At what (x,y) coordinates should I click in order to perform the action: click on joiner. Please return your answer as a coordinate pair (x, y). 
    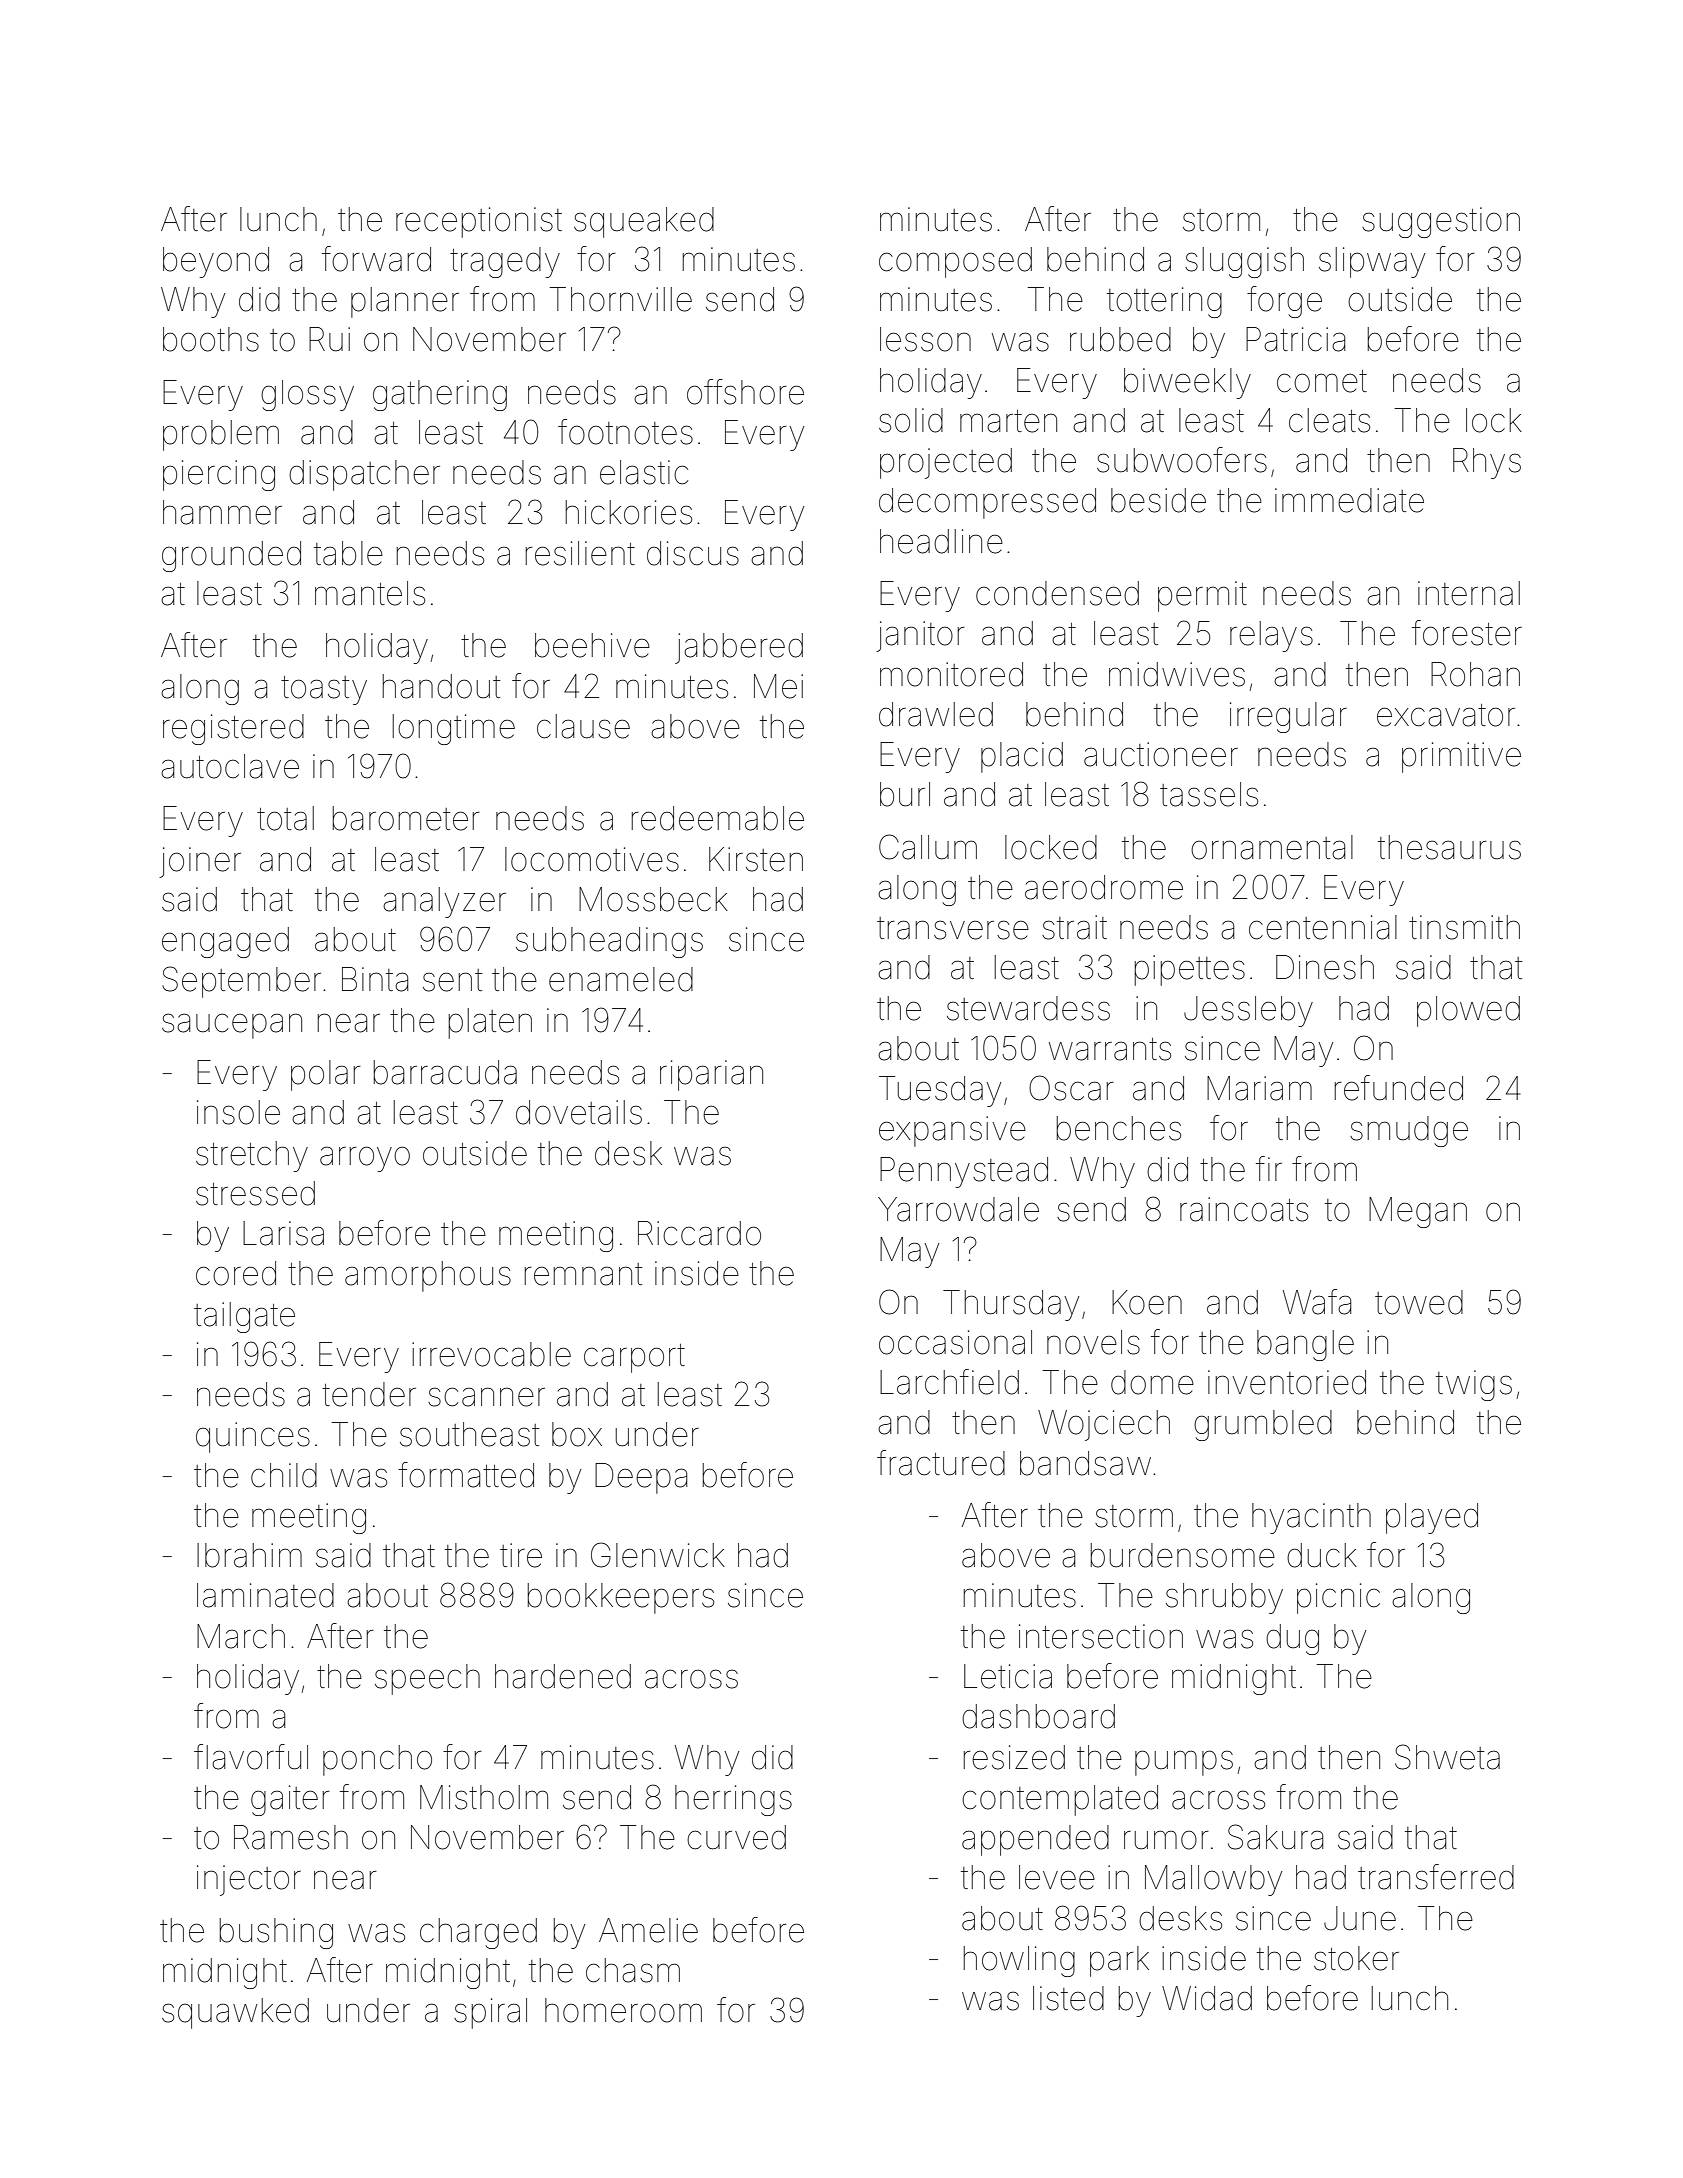
    Looking at the image, I should click on (200, 862).
